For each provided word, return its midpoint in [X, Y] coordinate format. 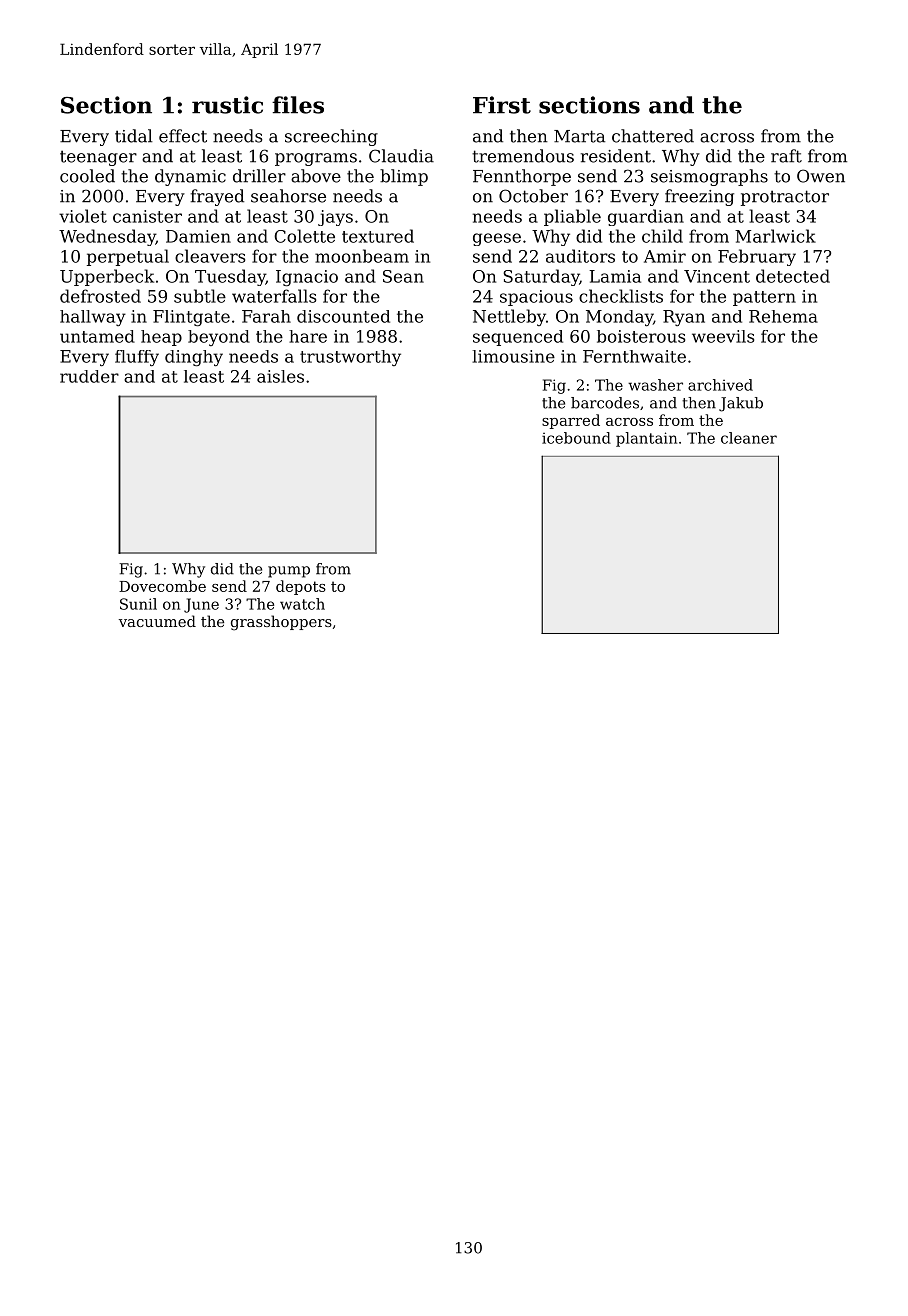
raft [786, 156]
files [298, 105]
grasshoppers [281, 623]
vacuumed [157, 621]
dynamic [190, 177]
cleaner [749, 438]
